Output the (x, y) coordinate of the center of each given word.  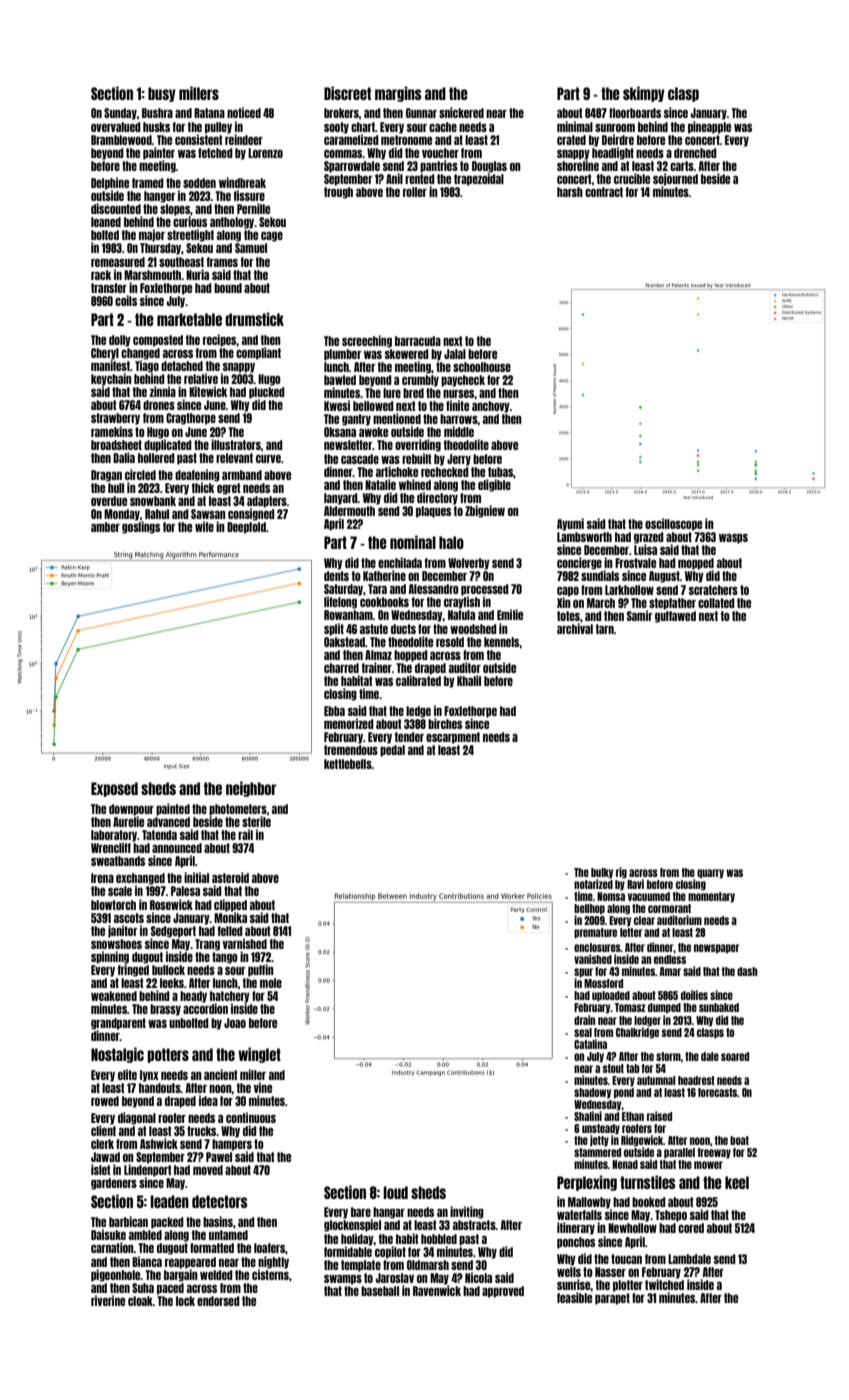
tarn (605, 629)
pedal (392, 751)
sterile (256, 821)
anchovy (491, 407)
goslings (141, 527)
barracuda (418, 341)
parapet (612, 1299)
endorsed (218, 1301)
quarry (710, 874)
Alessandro (434, 589)
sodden (199, 183)
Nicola (478, 1277)
